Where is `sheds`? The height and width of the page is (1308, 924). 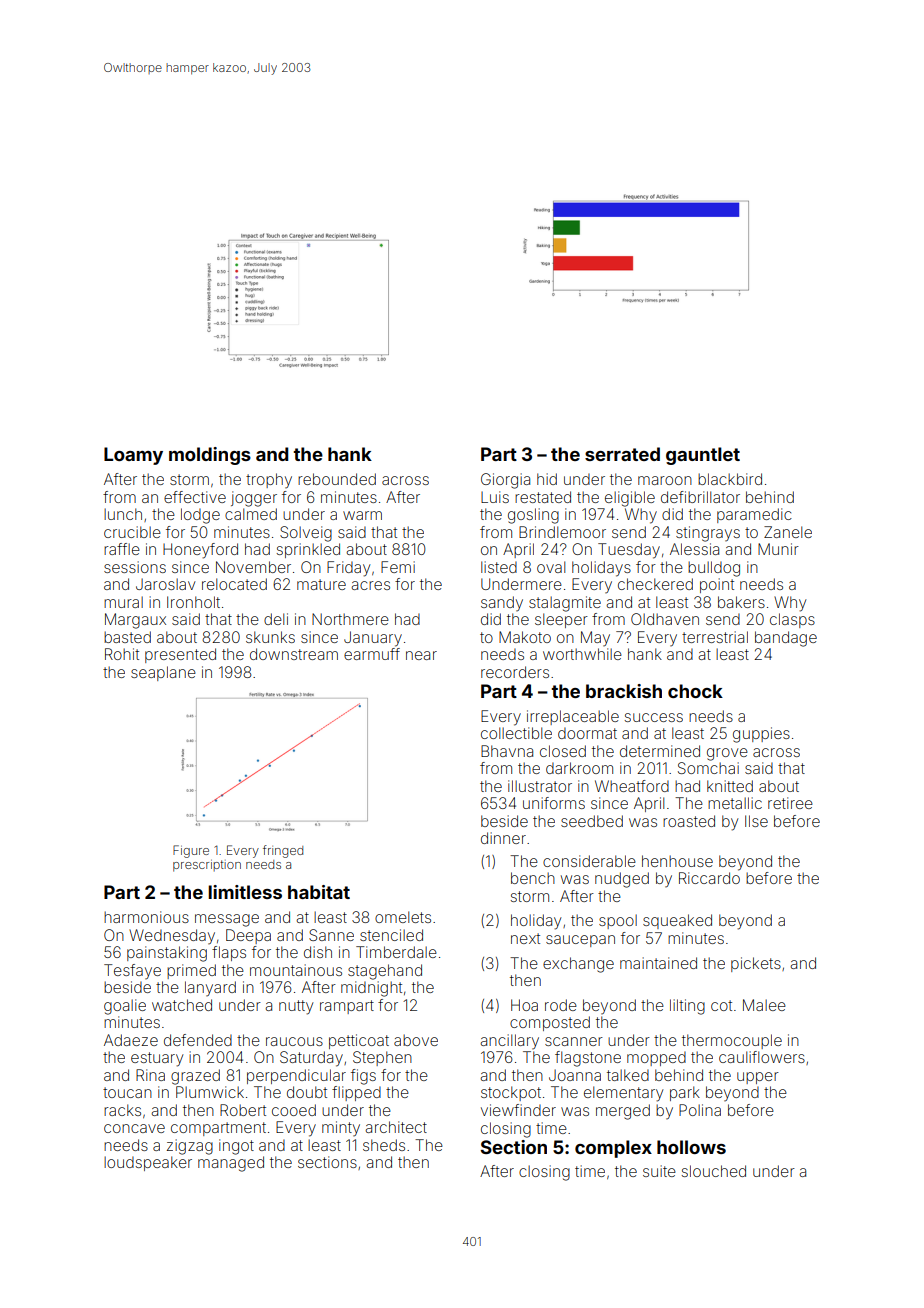 sheds is located at coordinates (384, 1145).
